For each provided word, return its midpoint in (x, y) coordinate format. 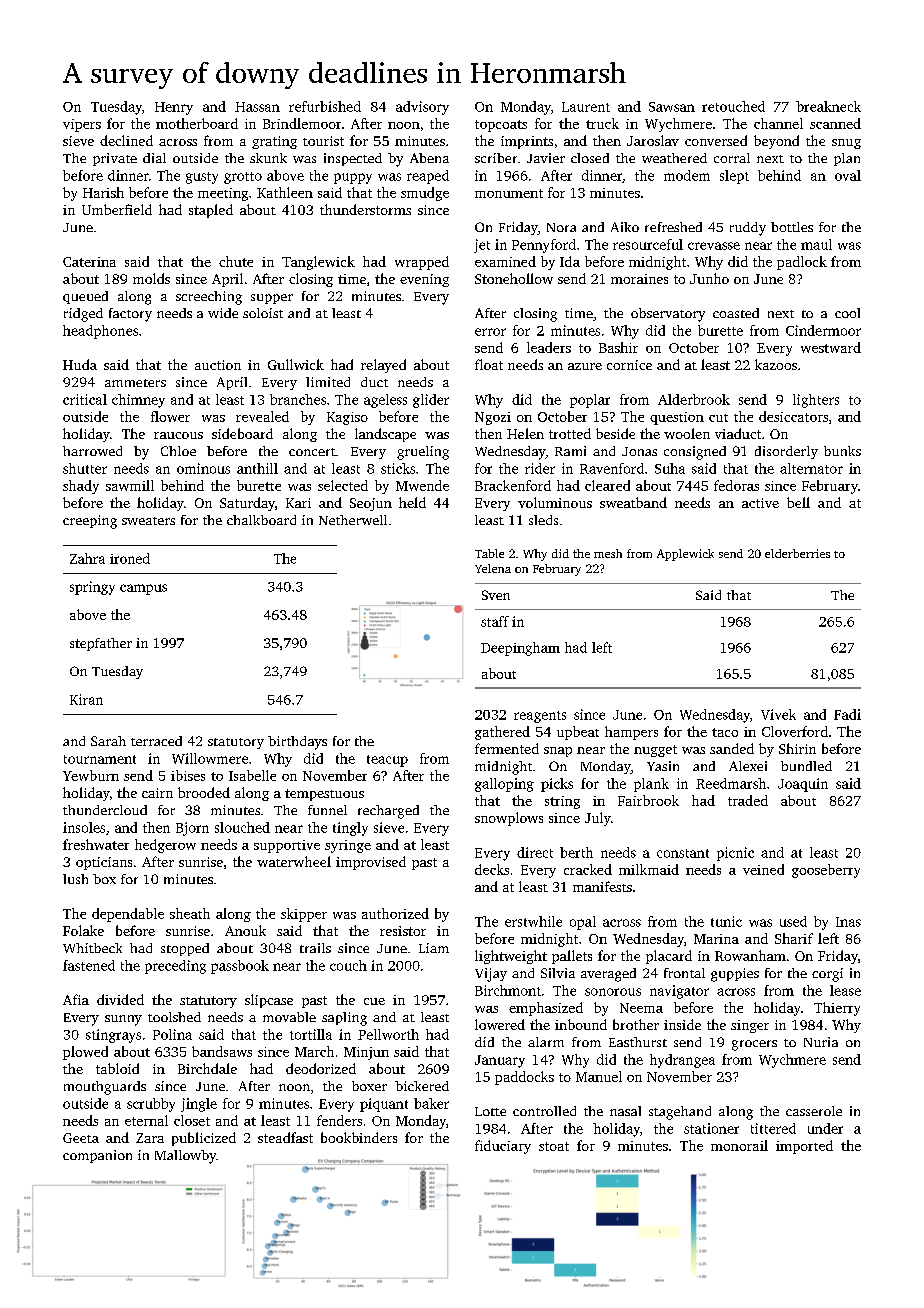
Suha (670, 468)
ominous (203, 468)
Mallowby (185, 1157)
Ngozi (493, 418)
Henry (174, 108)
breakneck (828, 106)
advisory (422, 108)
